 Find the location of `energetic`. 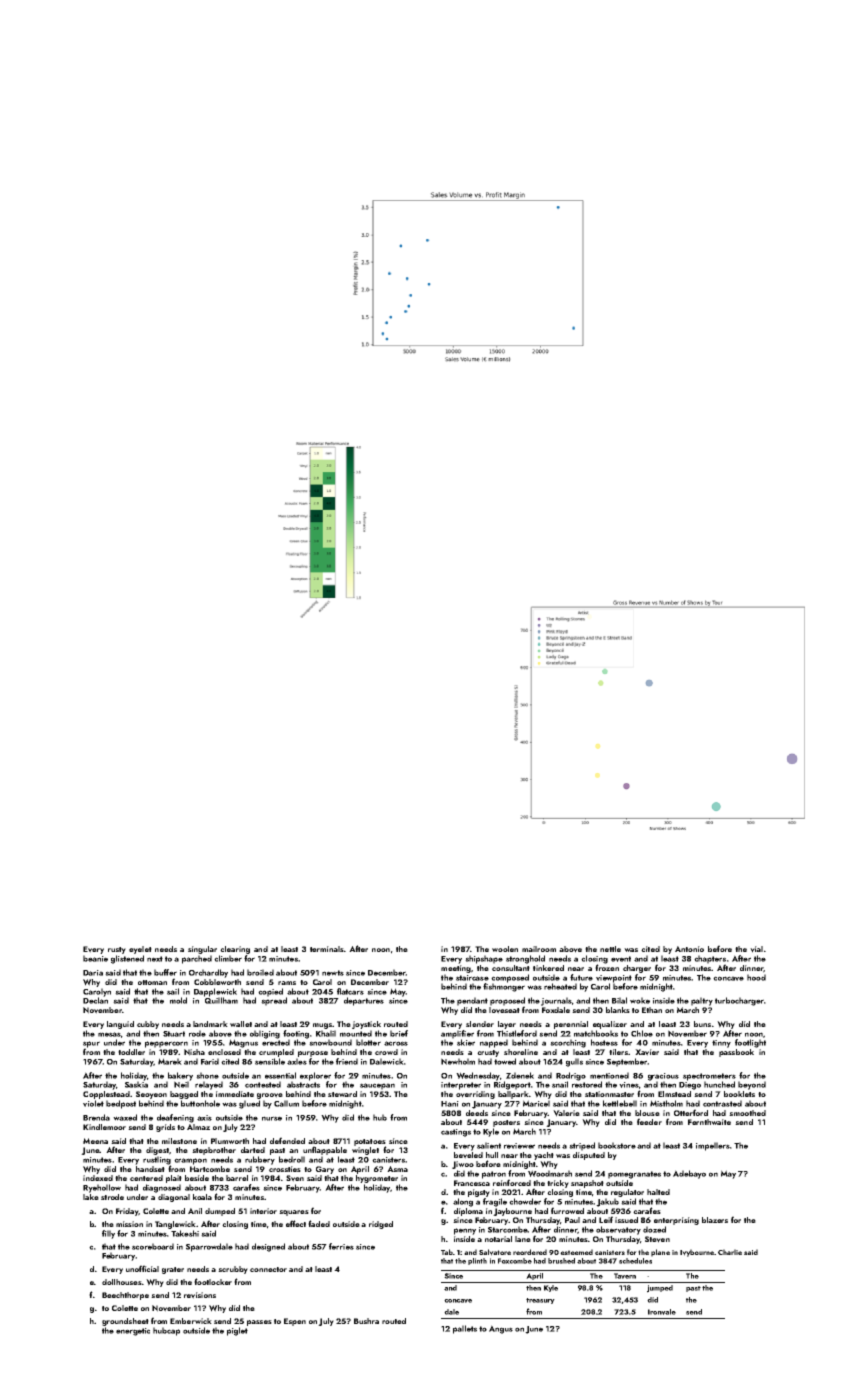

energetic is located at coordinates (133, 1332).
